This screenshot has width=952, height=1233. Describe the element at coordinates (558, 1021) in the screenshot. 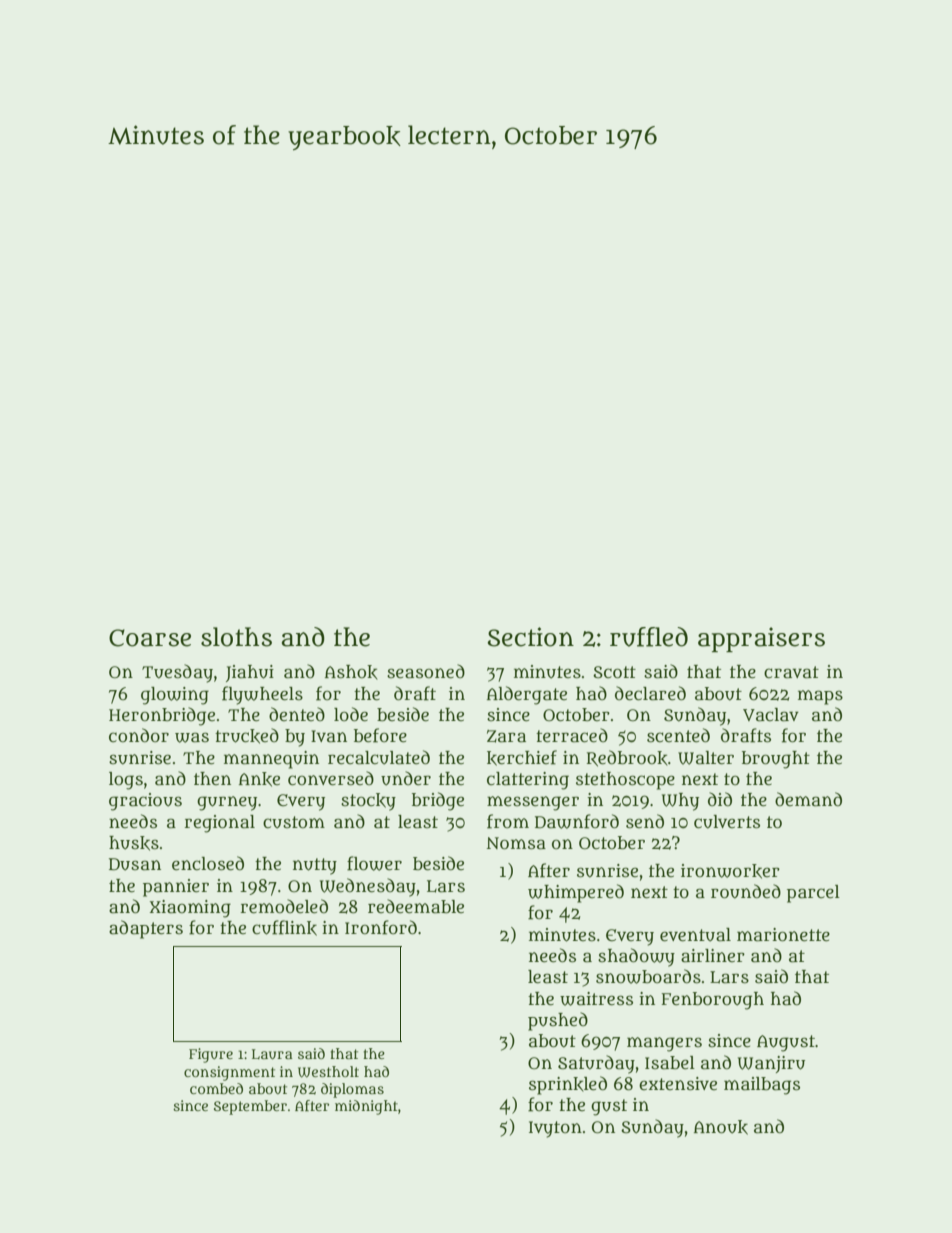

I see `pushed` at that location.
